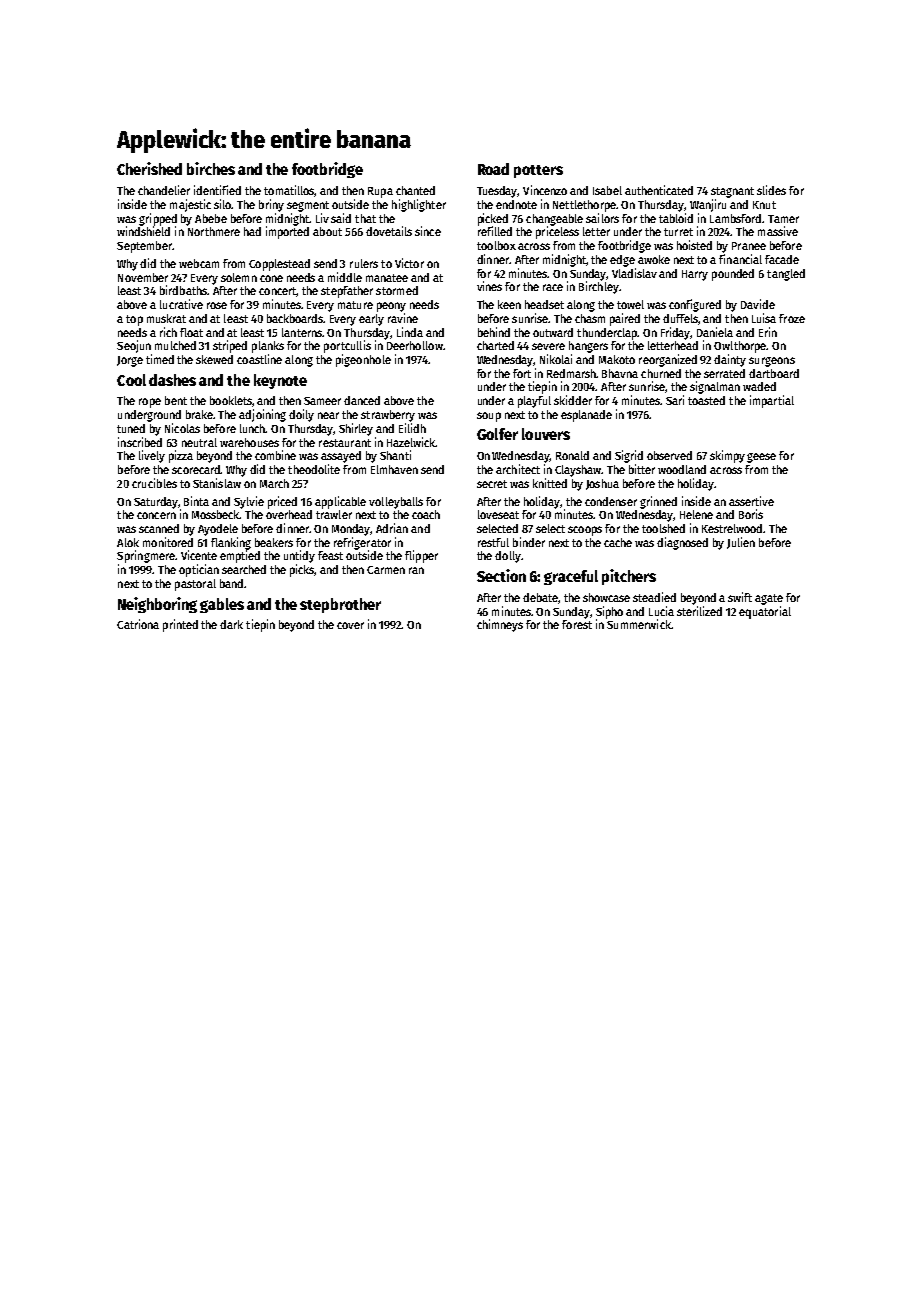 The image size is (924, 1308). I want to click on emptied, so click(240, 556).
